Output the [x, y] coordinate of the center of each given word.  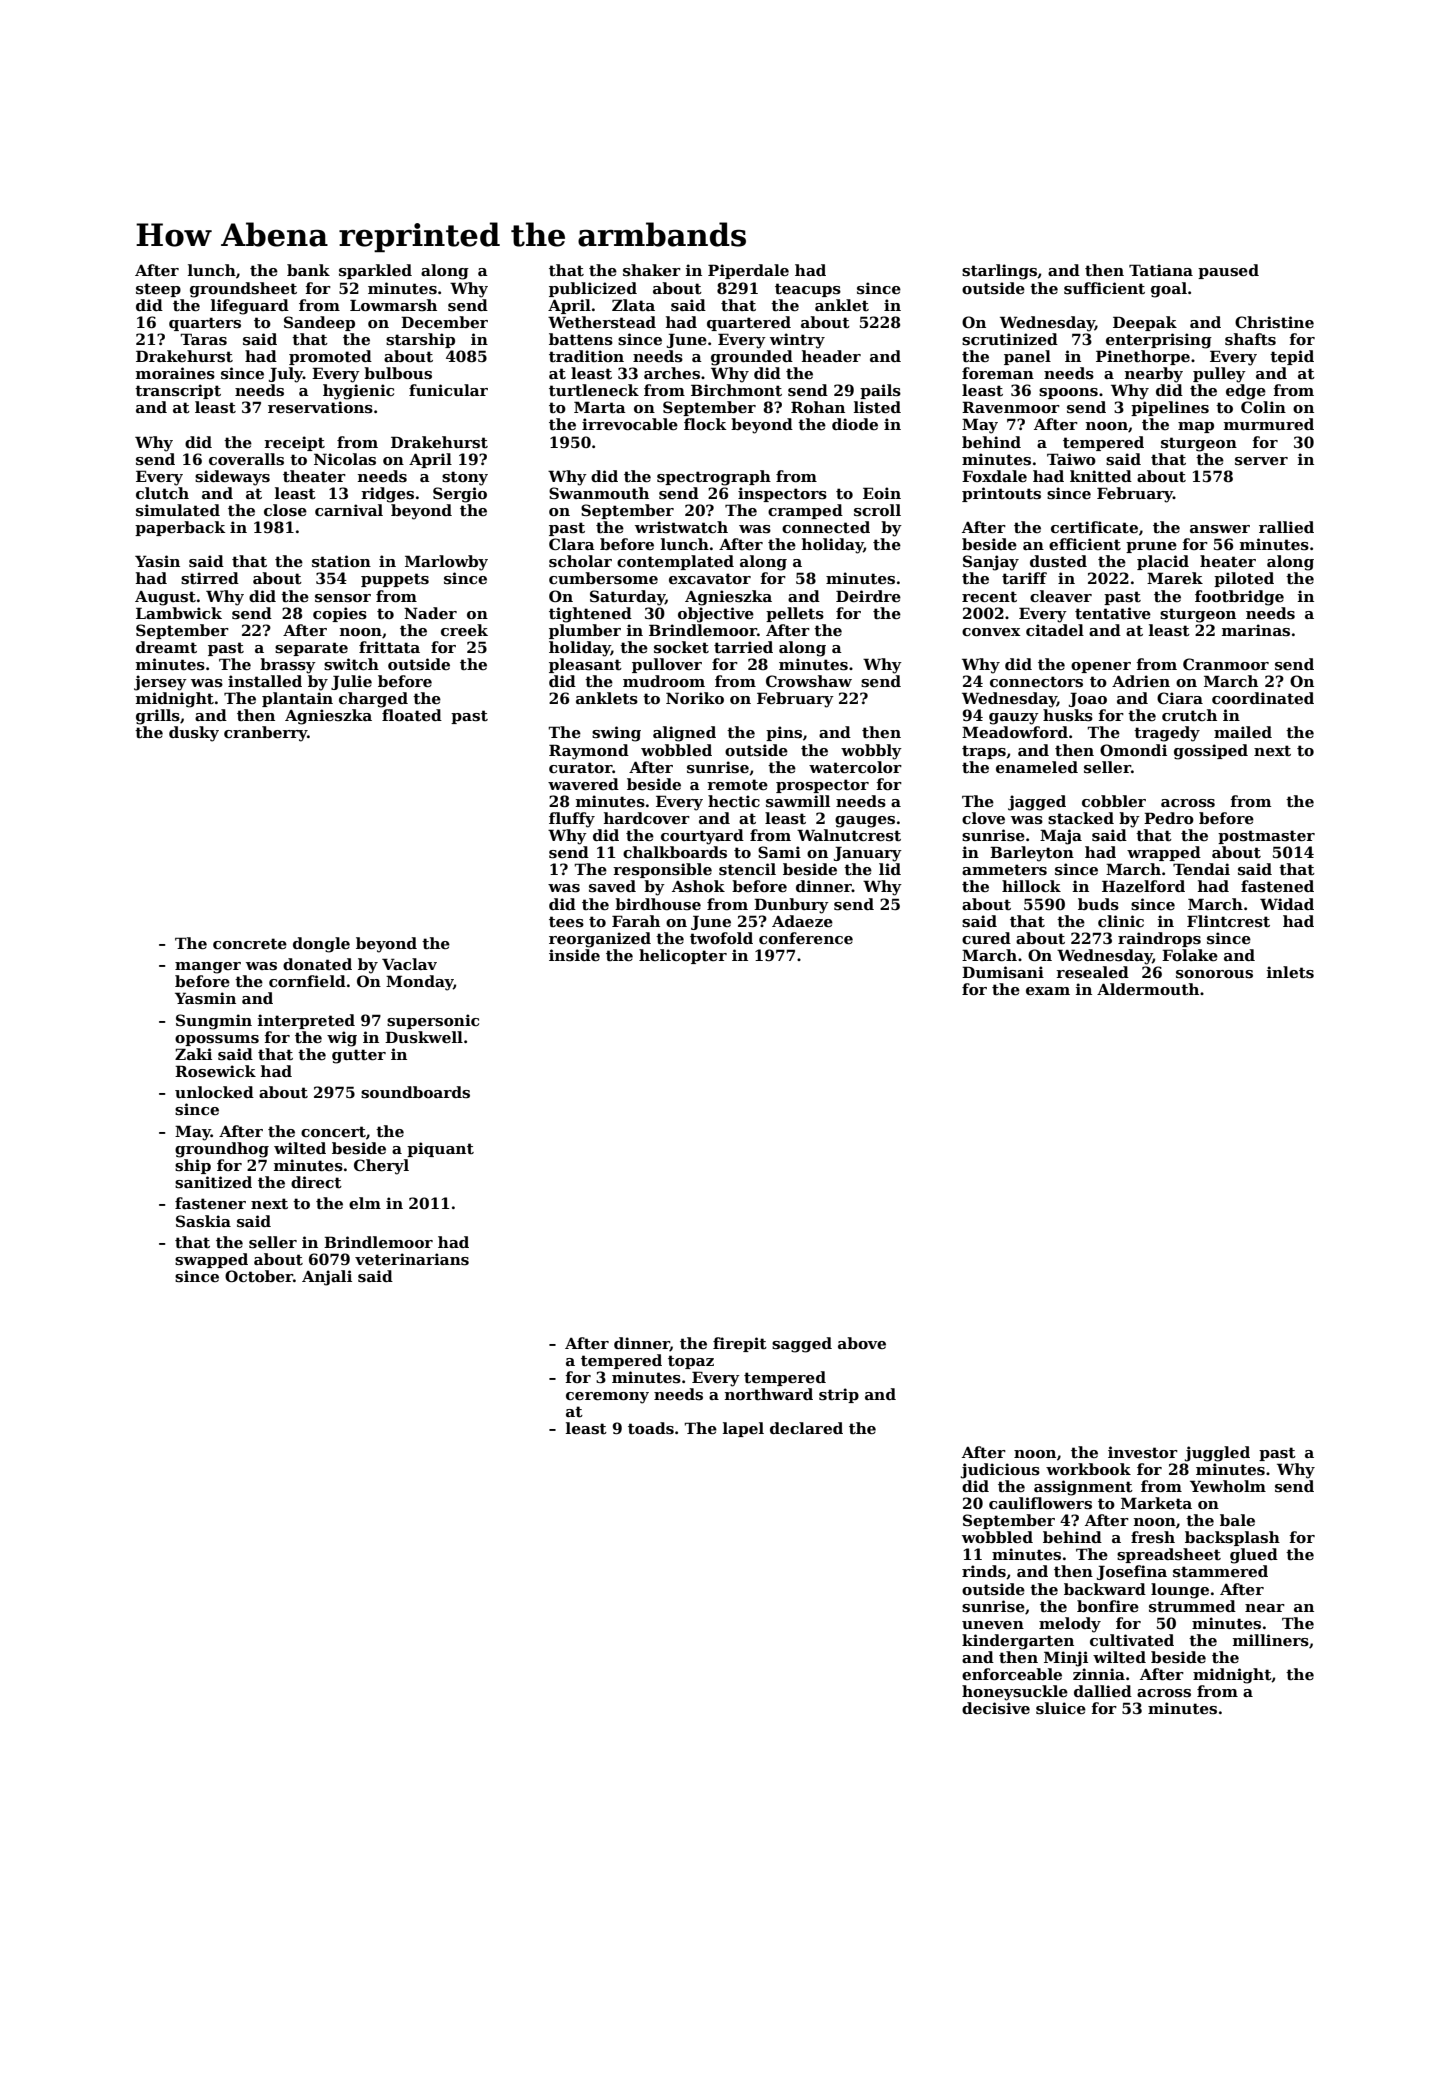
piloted [1244, 579]
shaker [652, 270]
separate [311, 649]
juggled [1217, 1454]
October [259, 1276]
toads [651, 1428]
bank [308, 270]
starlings [999, 272]
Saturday [627, 598]
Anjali [327, 1278]
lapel [743, 1429]
